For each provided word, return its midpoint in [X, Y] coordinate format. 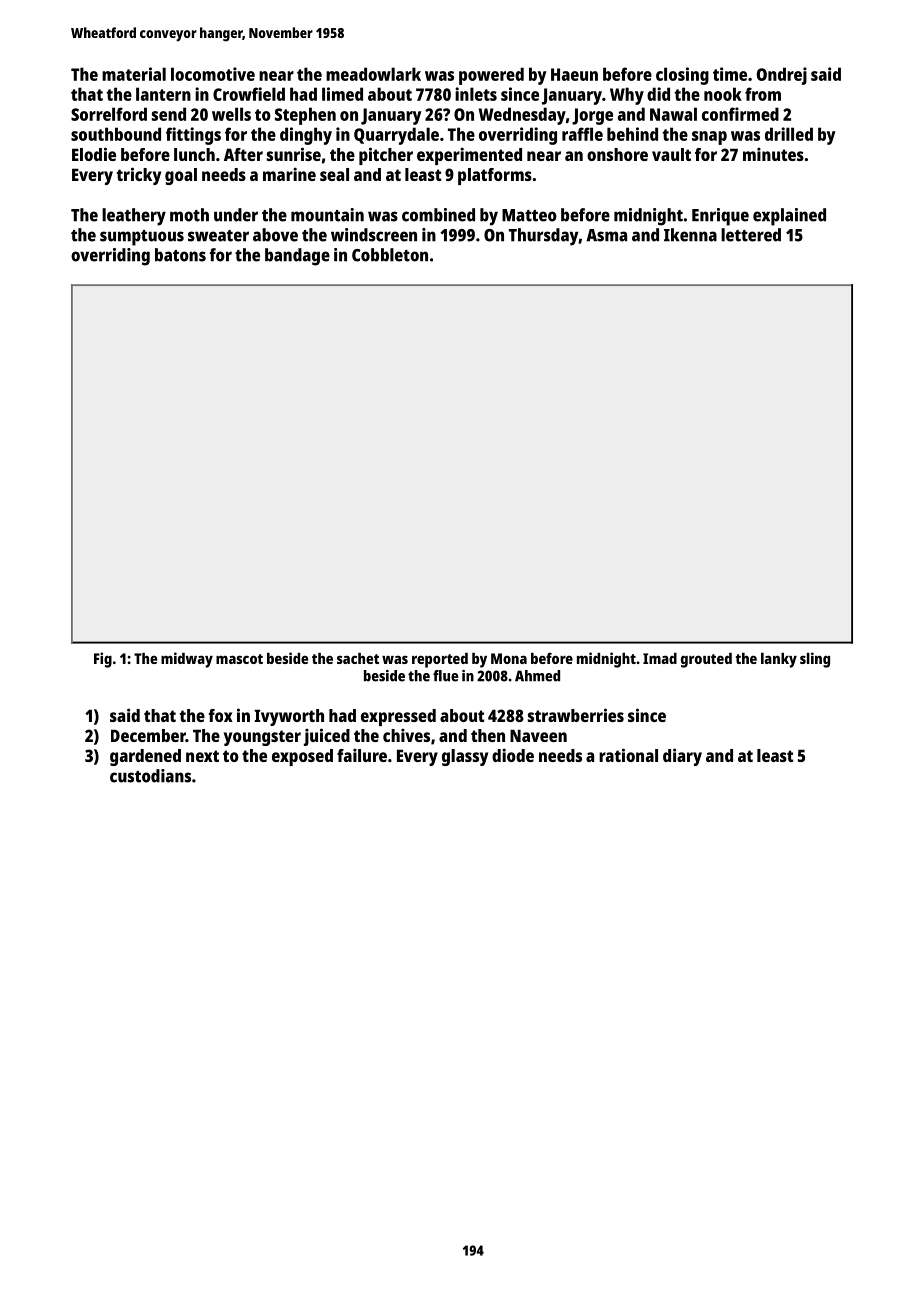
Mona [509, 658]
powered [491, 76]
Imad [660, 658]
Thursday [544, 237]
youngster [262, 738]
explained [789, 217]
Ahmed [537, 676]
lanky [779, 660]
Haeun [574, 74]
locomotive [213, 74]
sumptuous [142, 238]
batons [180, 255]
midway [187, 660]
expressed [398, 717]
